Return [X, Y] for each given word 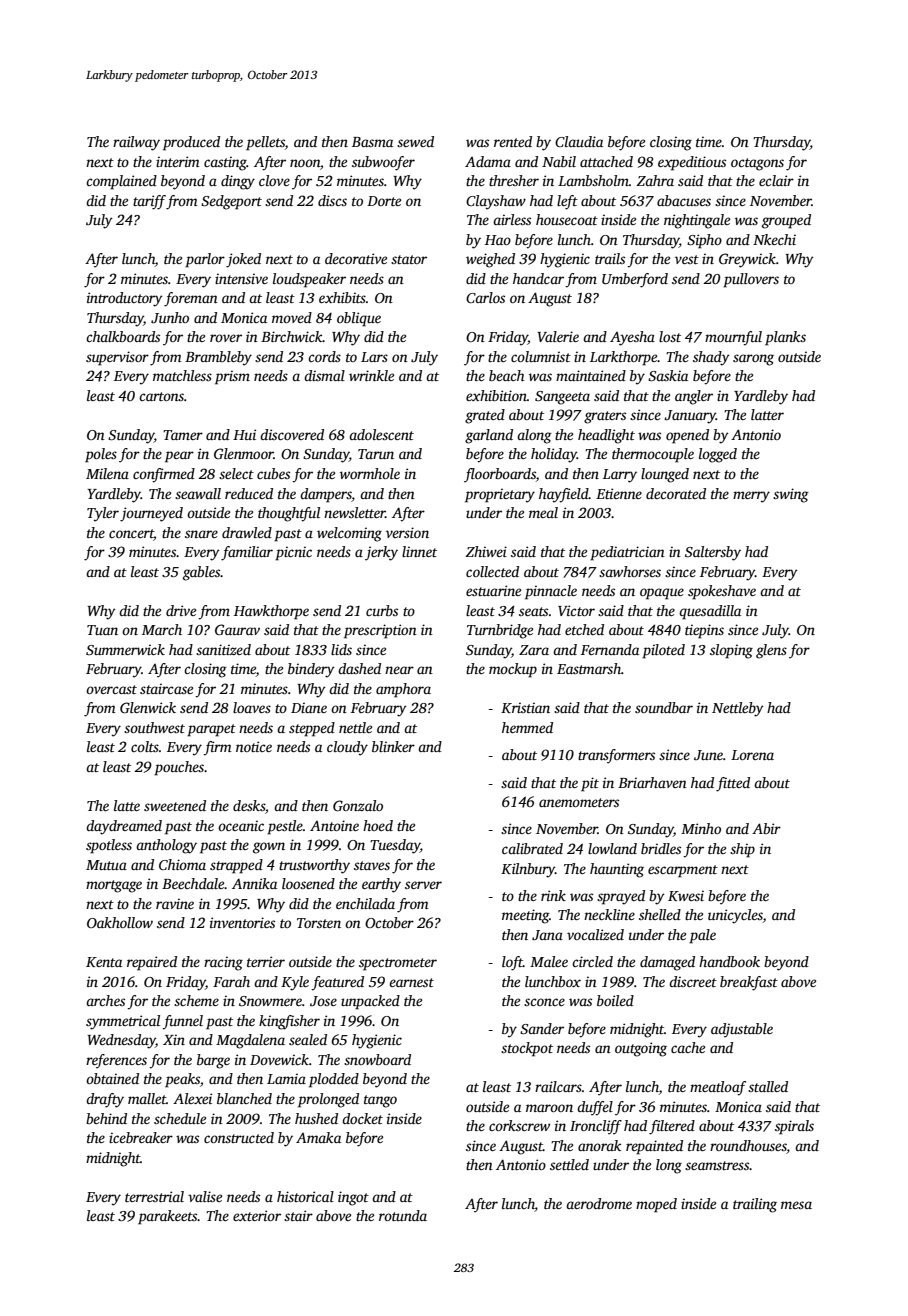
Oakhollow [120, 922]
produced [191, 143]
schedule [180, 1118]
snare [201, 534]
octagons [757, 164]
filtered [672, 1127]
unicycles [735, 916]
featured [337, 983]
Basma [372, 142]
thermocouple [653, 455]
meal [543, 512]
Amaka [318, 1137]
